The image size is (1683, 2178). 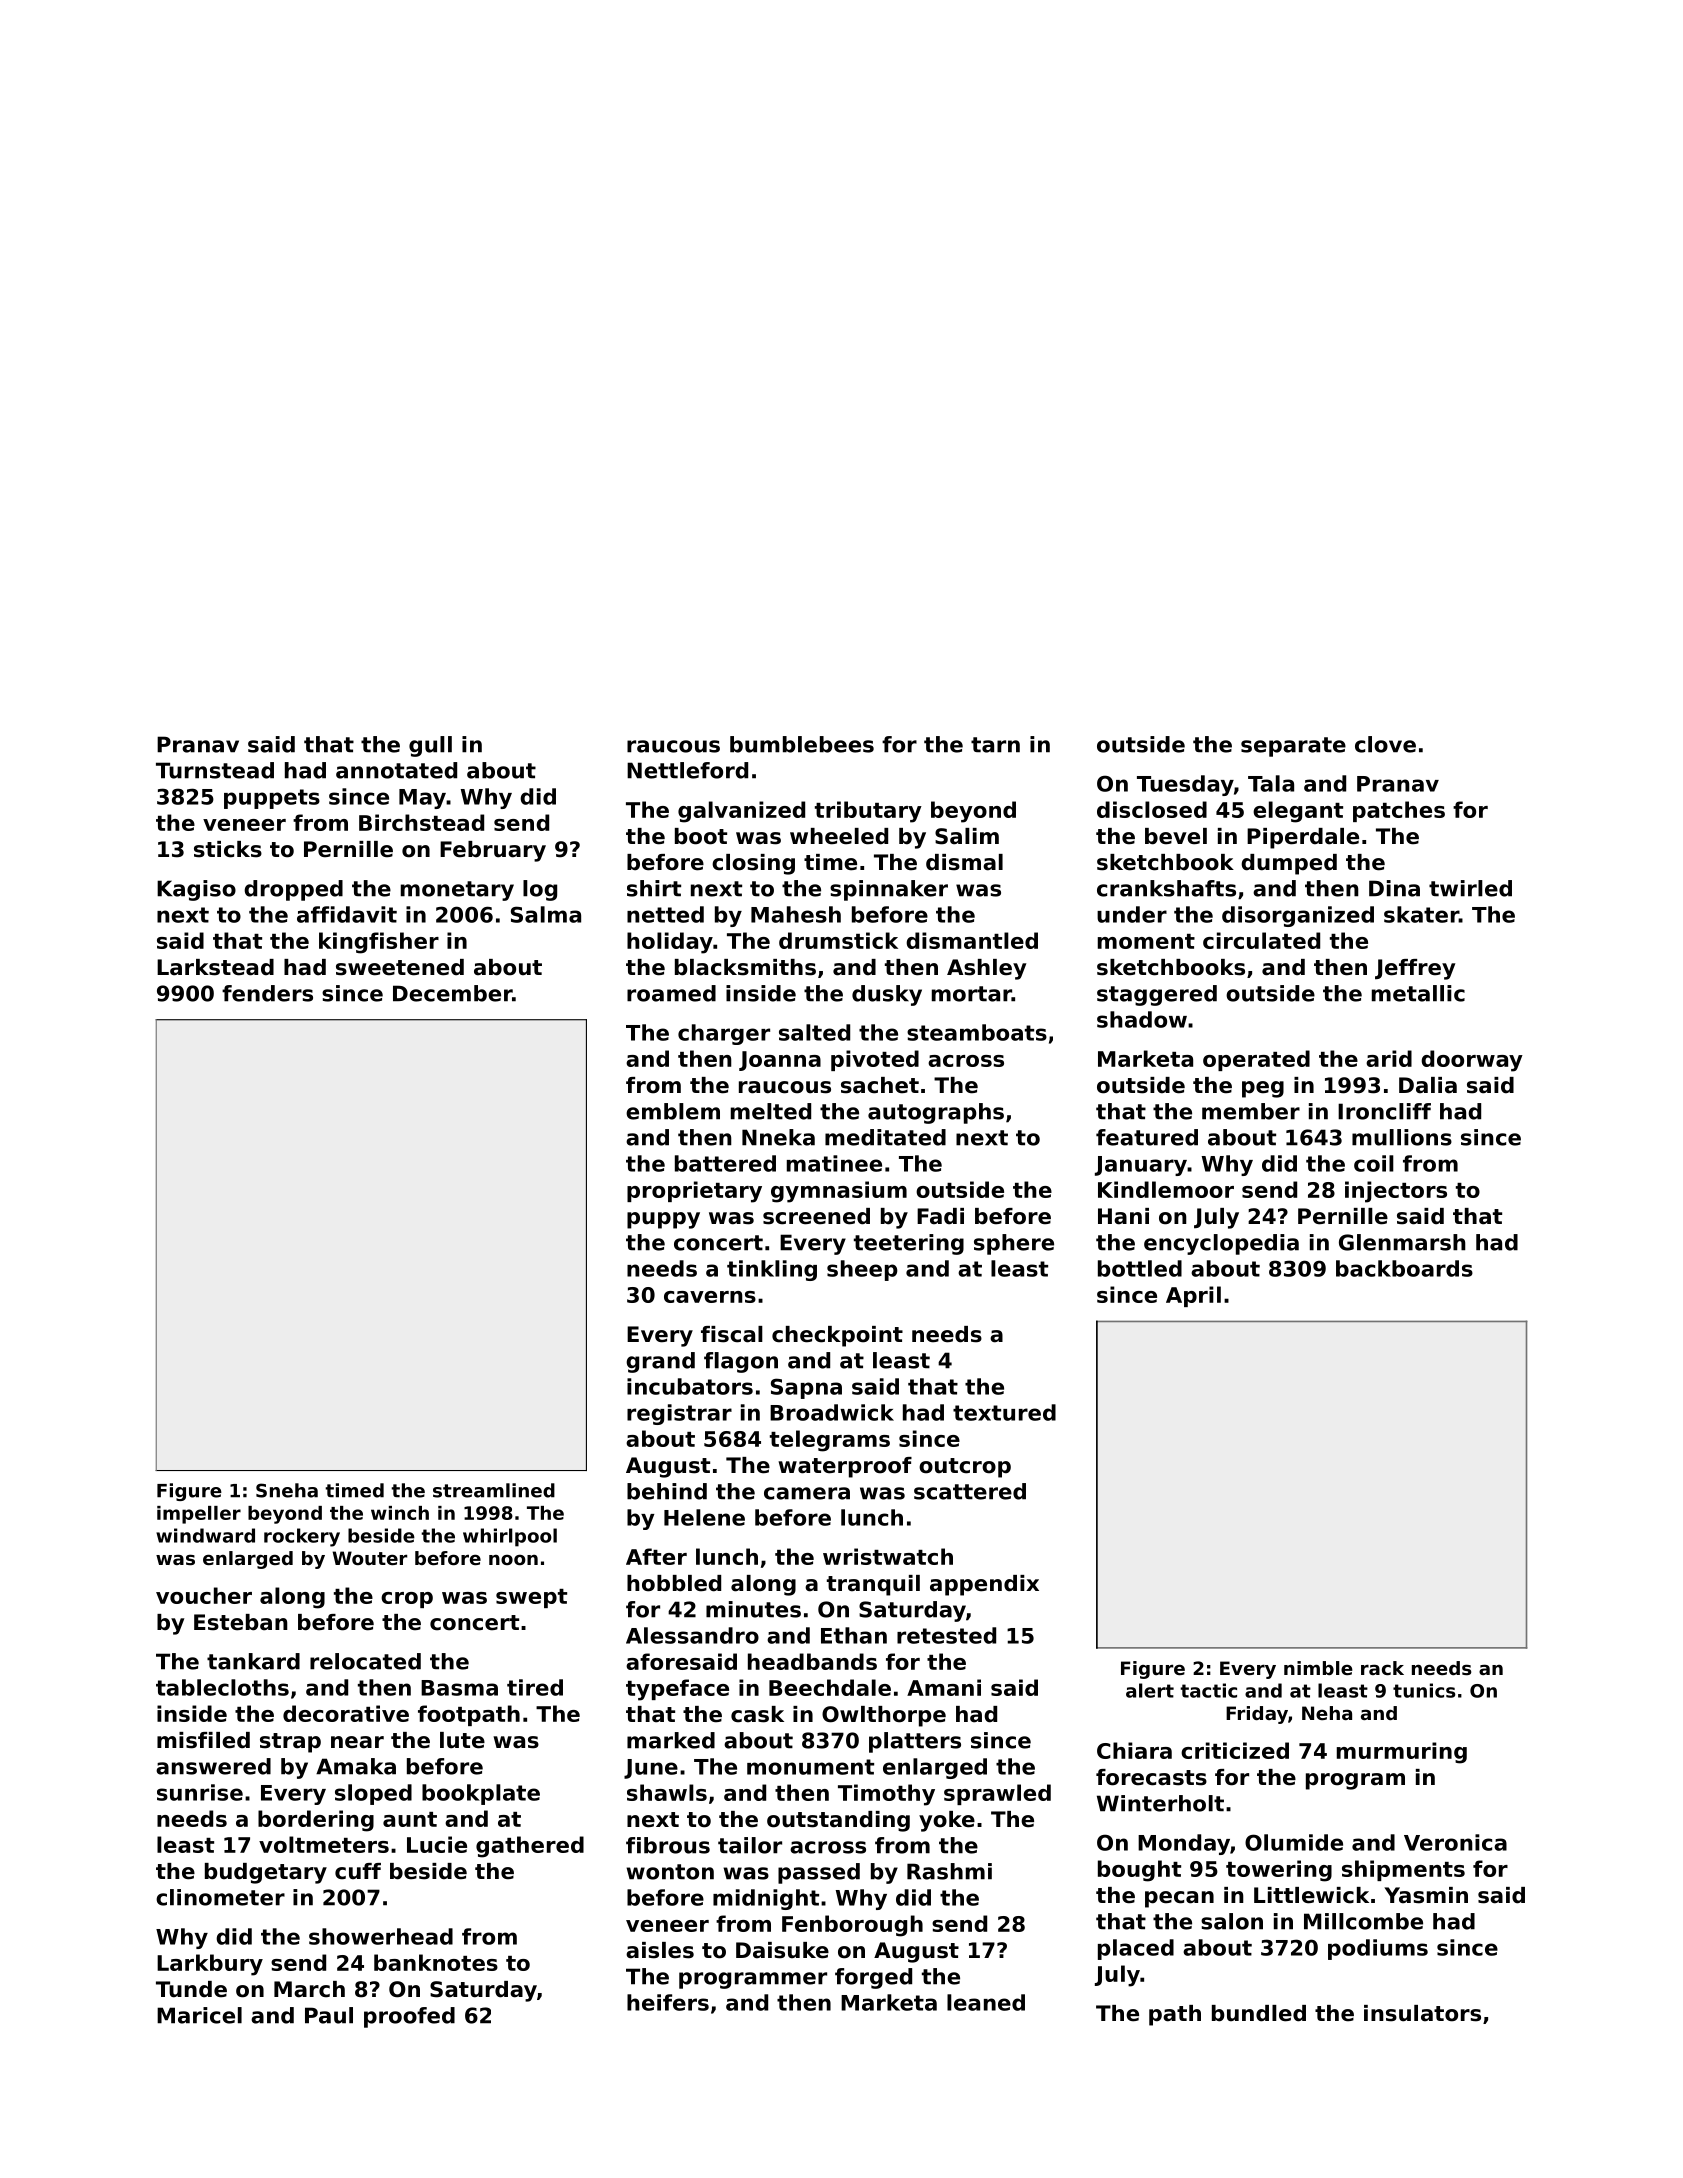 I want to click on backboards, so click(x=1404, y=1268).
